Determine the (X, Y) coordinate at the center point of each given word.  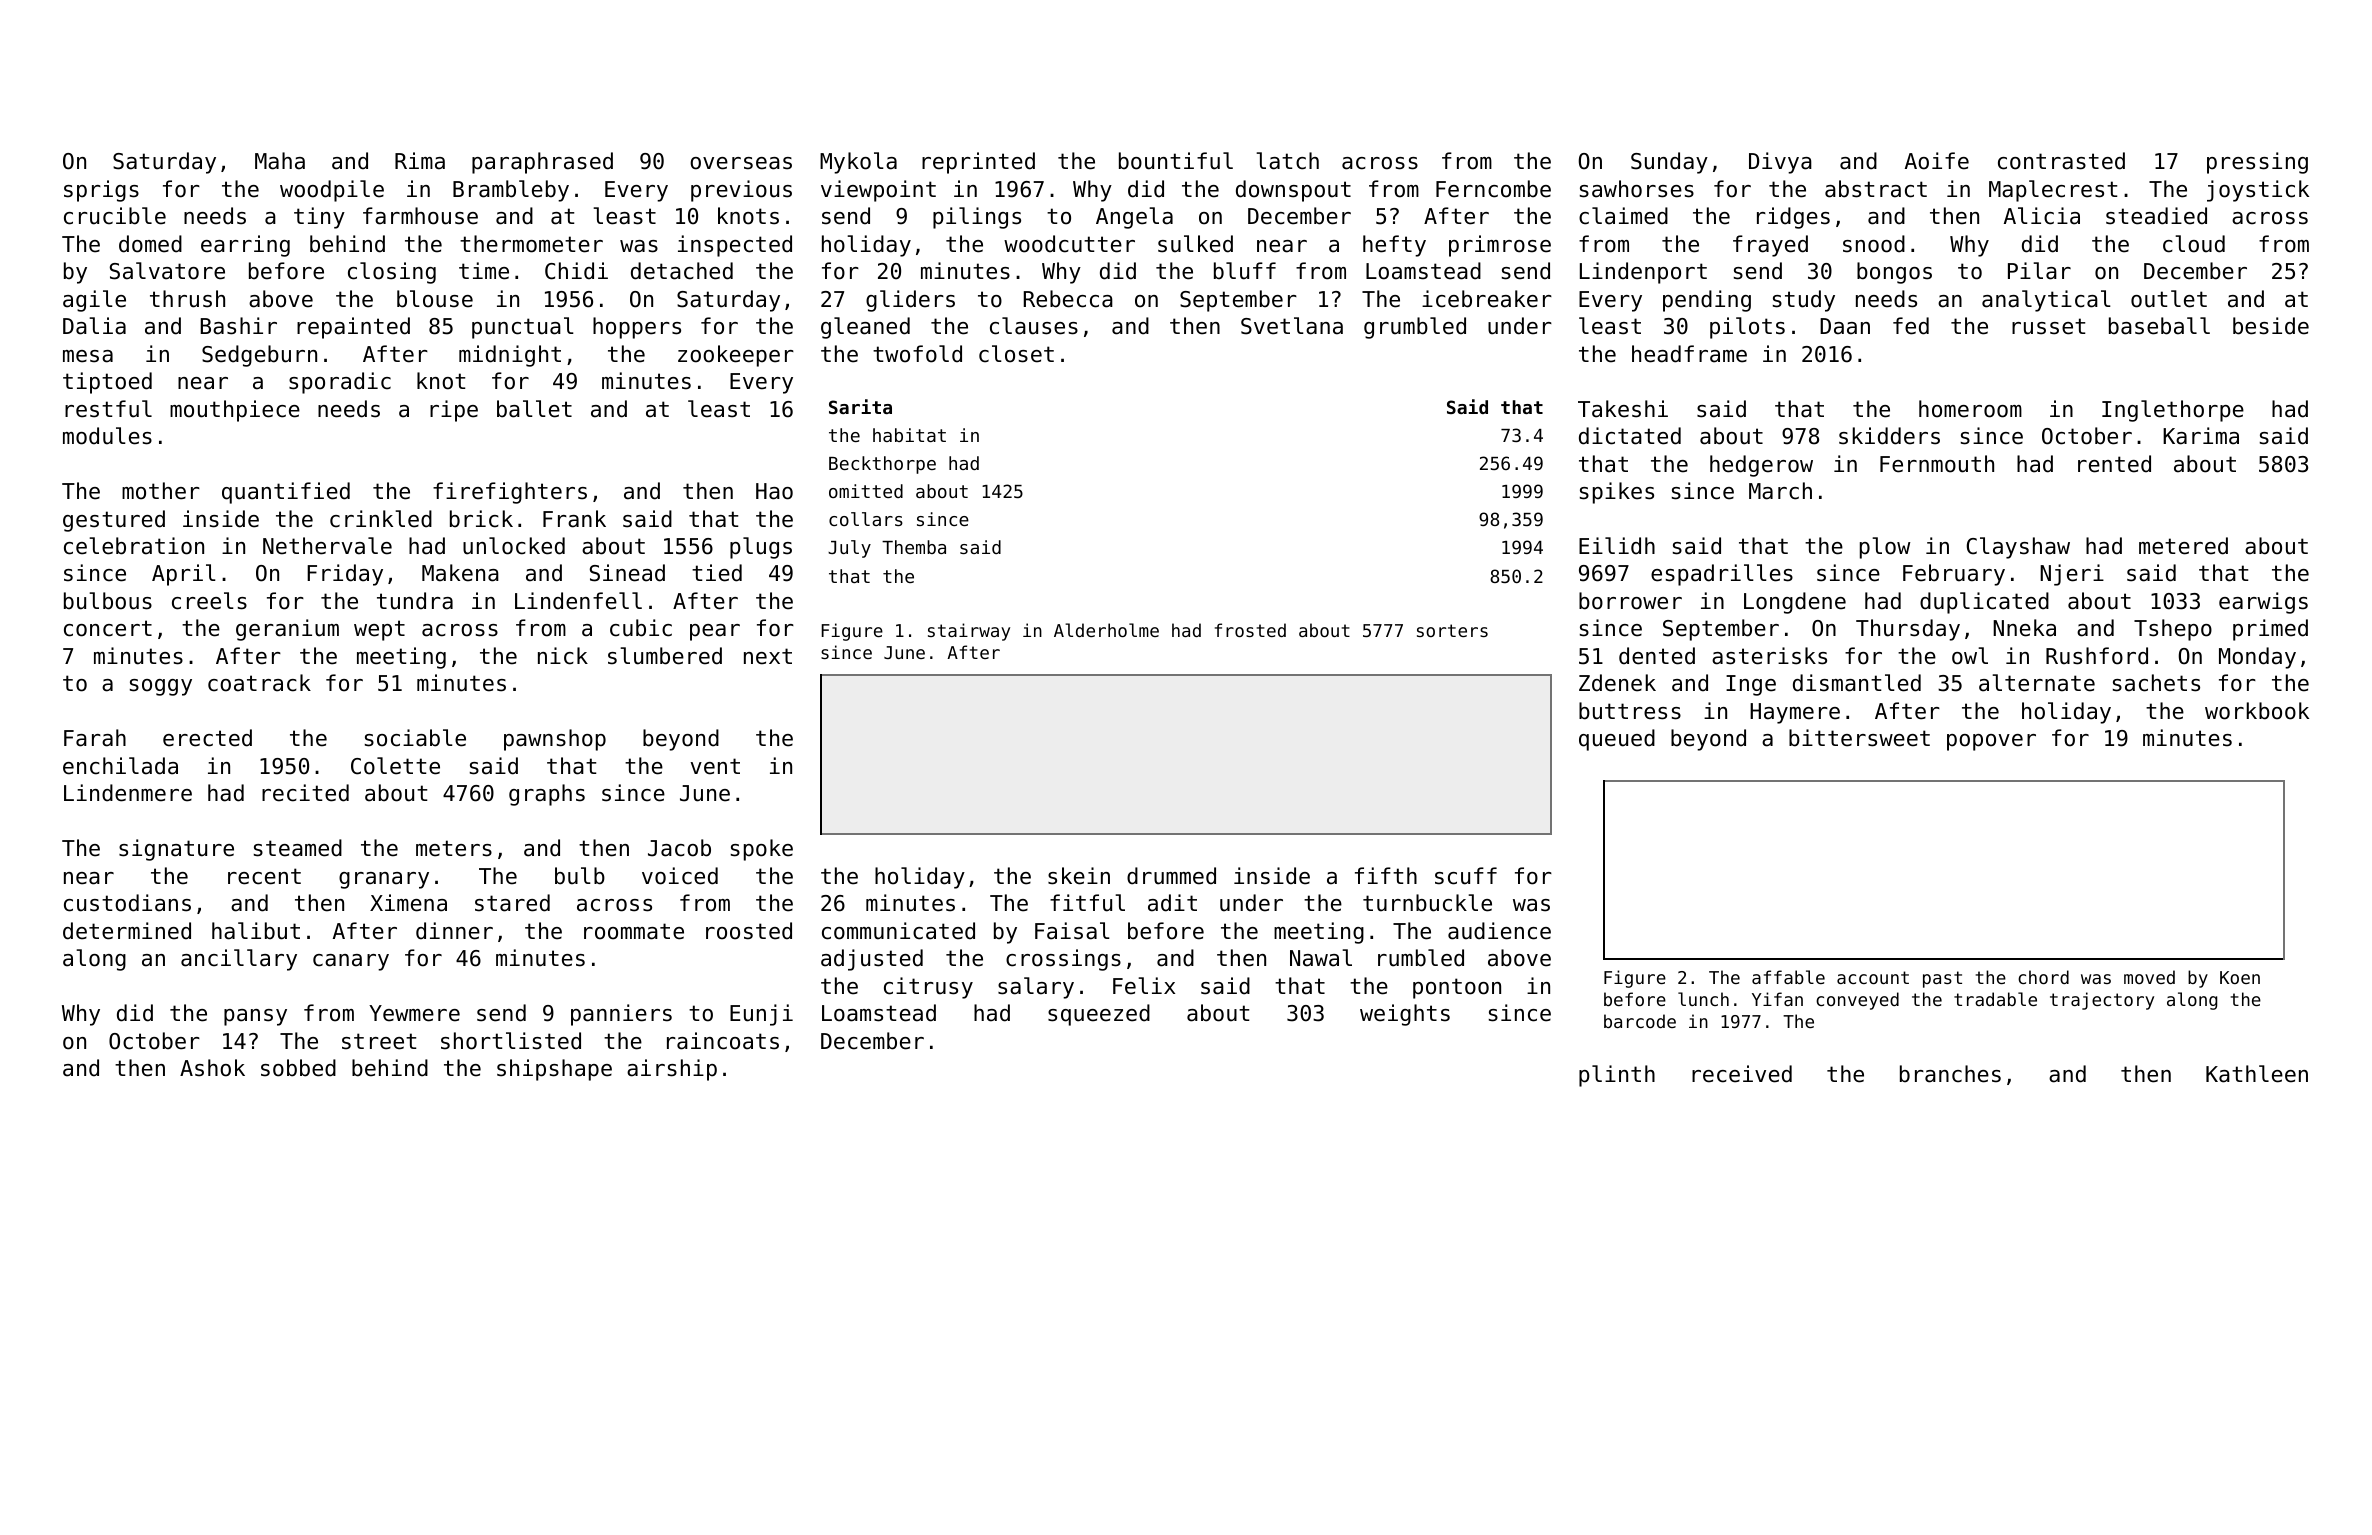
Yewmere (414, 1013)
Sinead (627, 573)
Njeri (2072, 575)
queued (1617, 740)
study (1804, 301)
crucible (115, 216)
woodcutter (1069, 244)
